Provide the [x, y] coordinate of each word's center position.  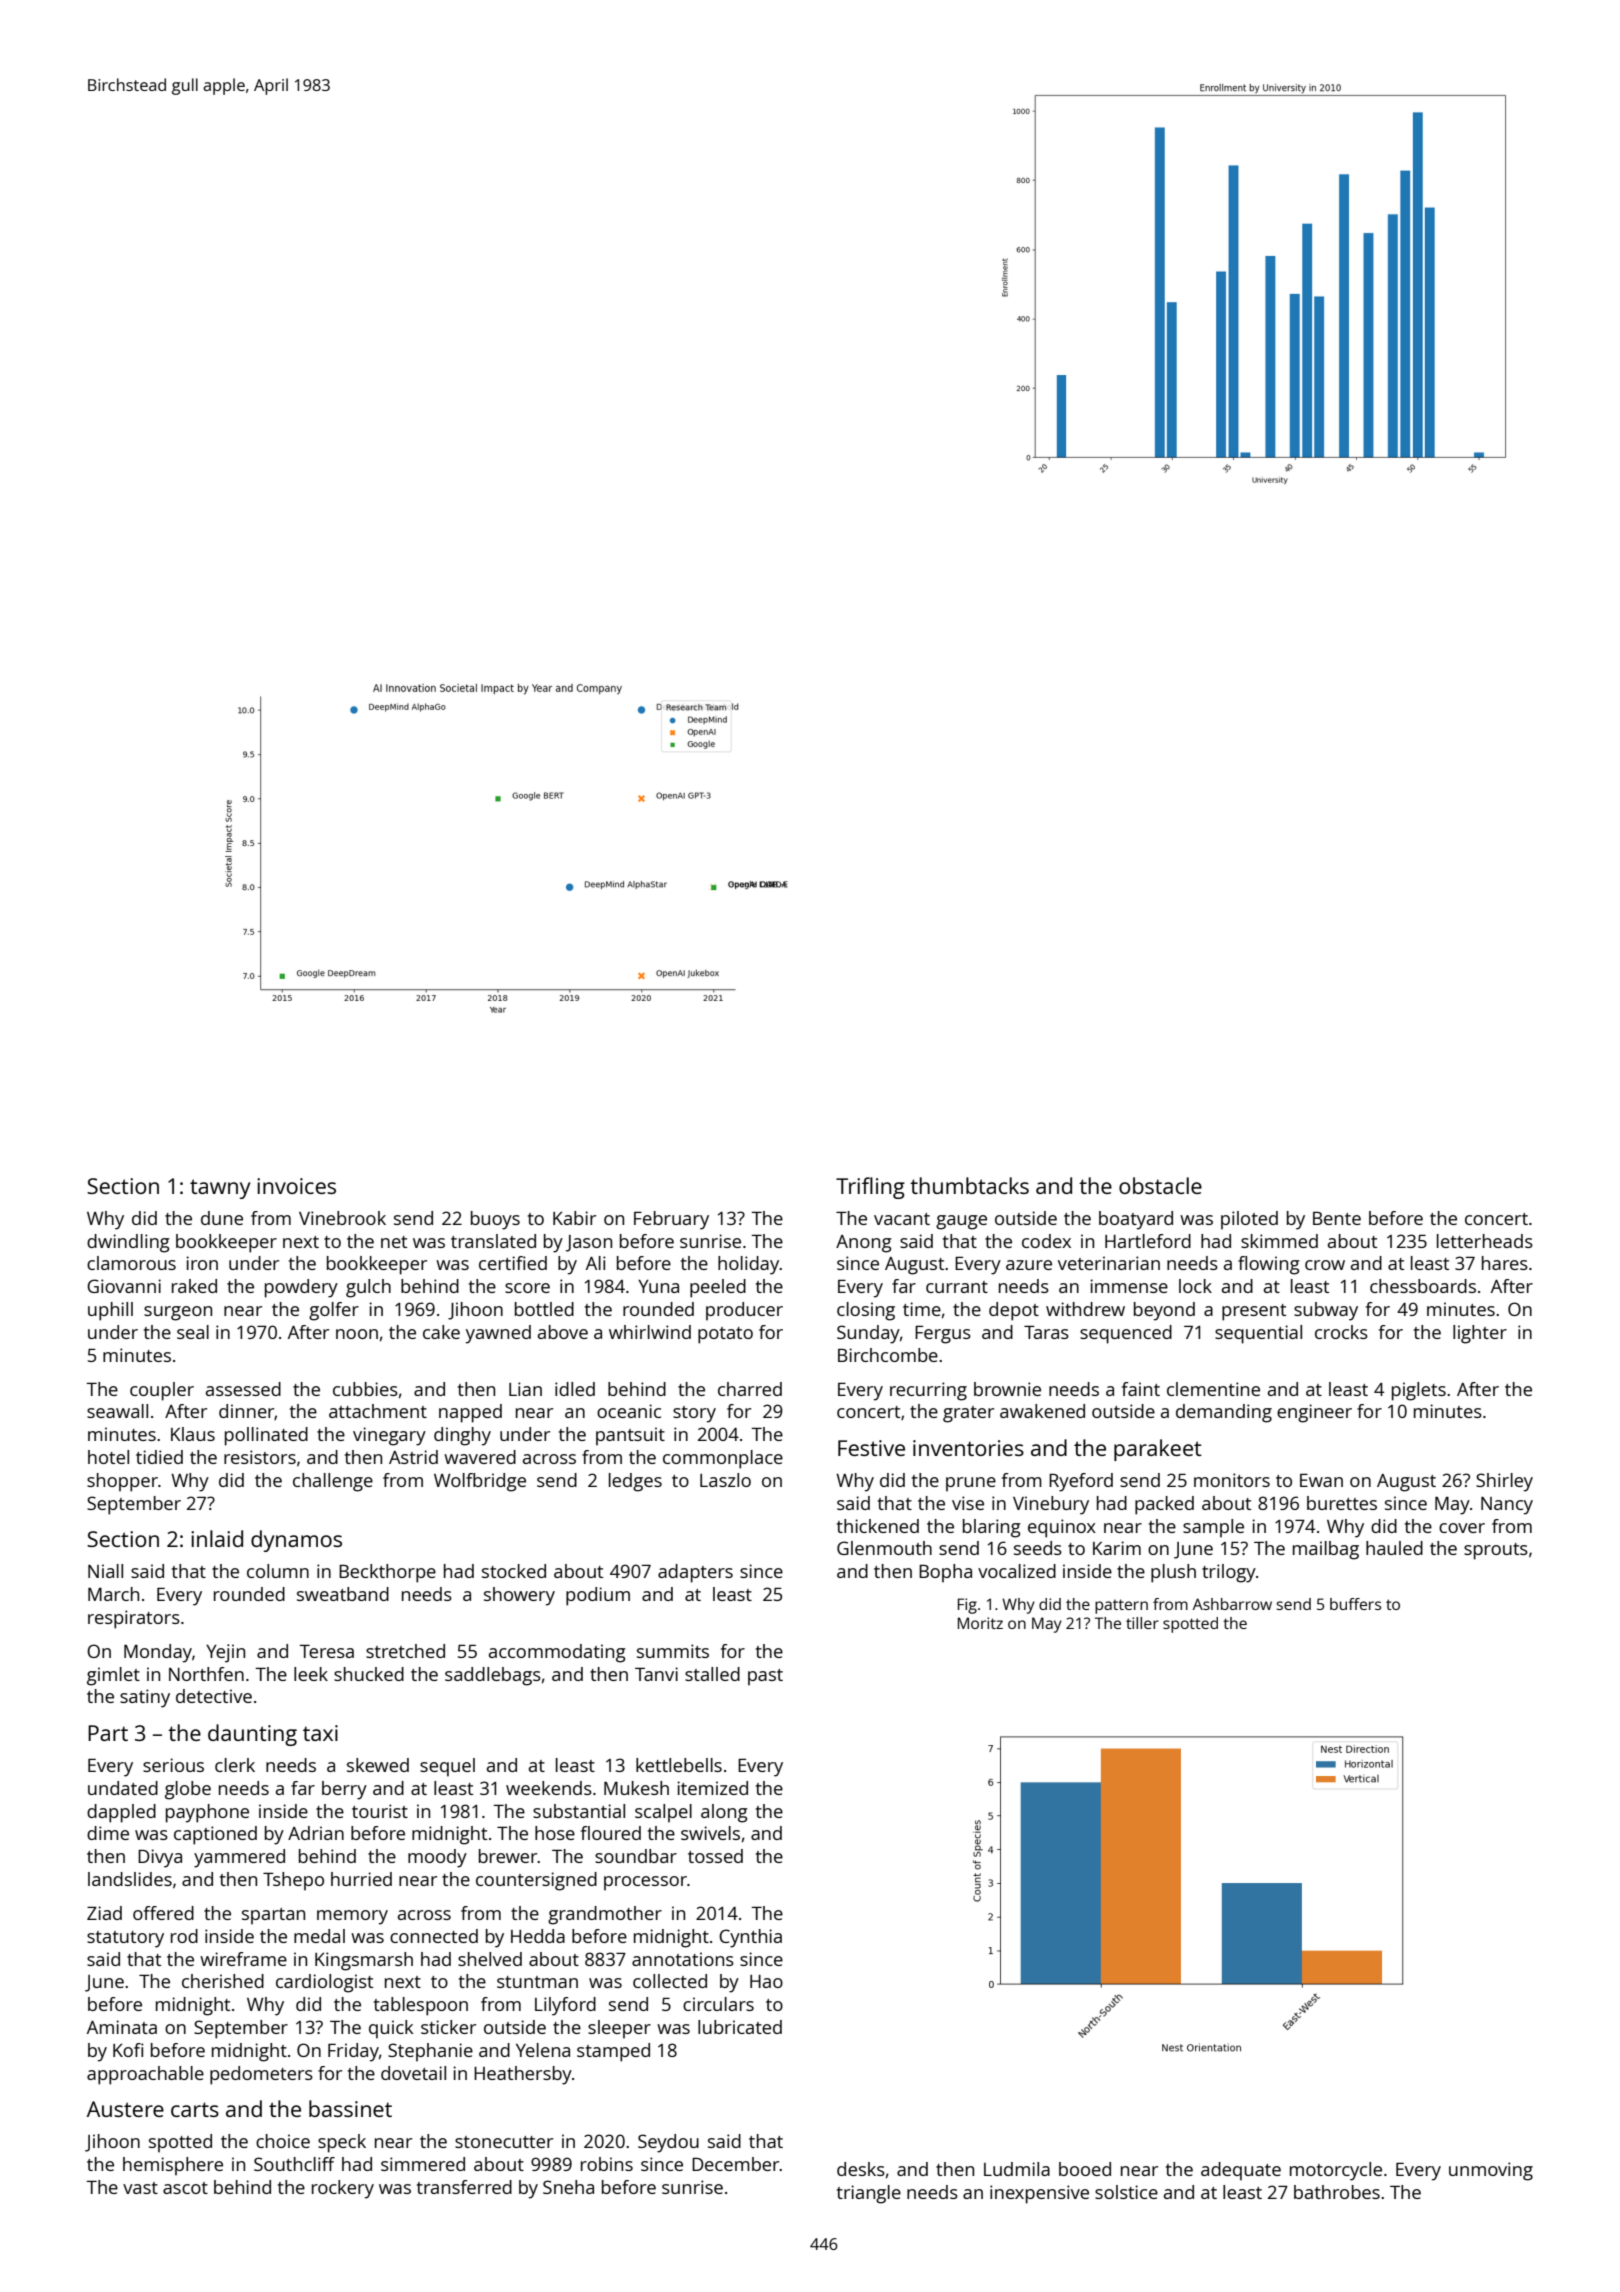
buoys [495, 1220]
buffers [1355, 1604]
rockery [343, 2189]
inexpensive [1039, 2194]
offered [163, 1913]
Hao [766, 1981]
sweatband [343, 1594]
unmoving [1491, 2171]
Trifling [870, 1188]
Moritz [980, 1623]
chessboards [1423, 1286]
